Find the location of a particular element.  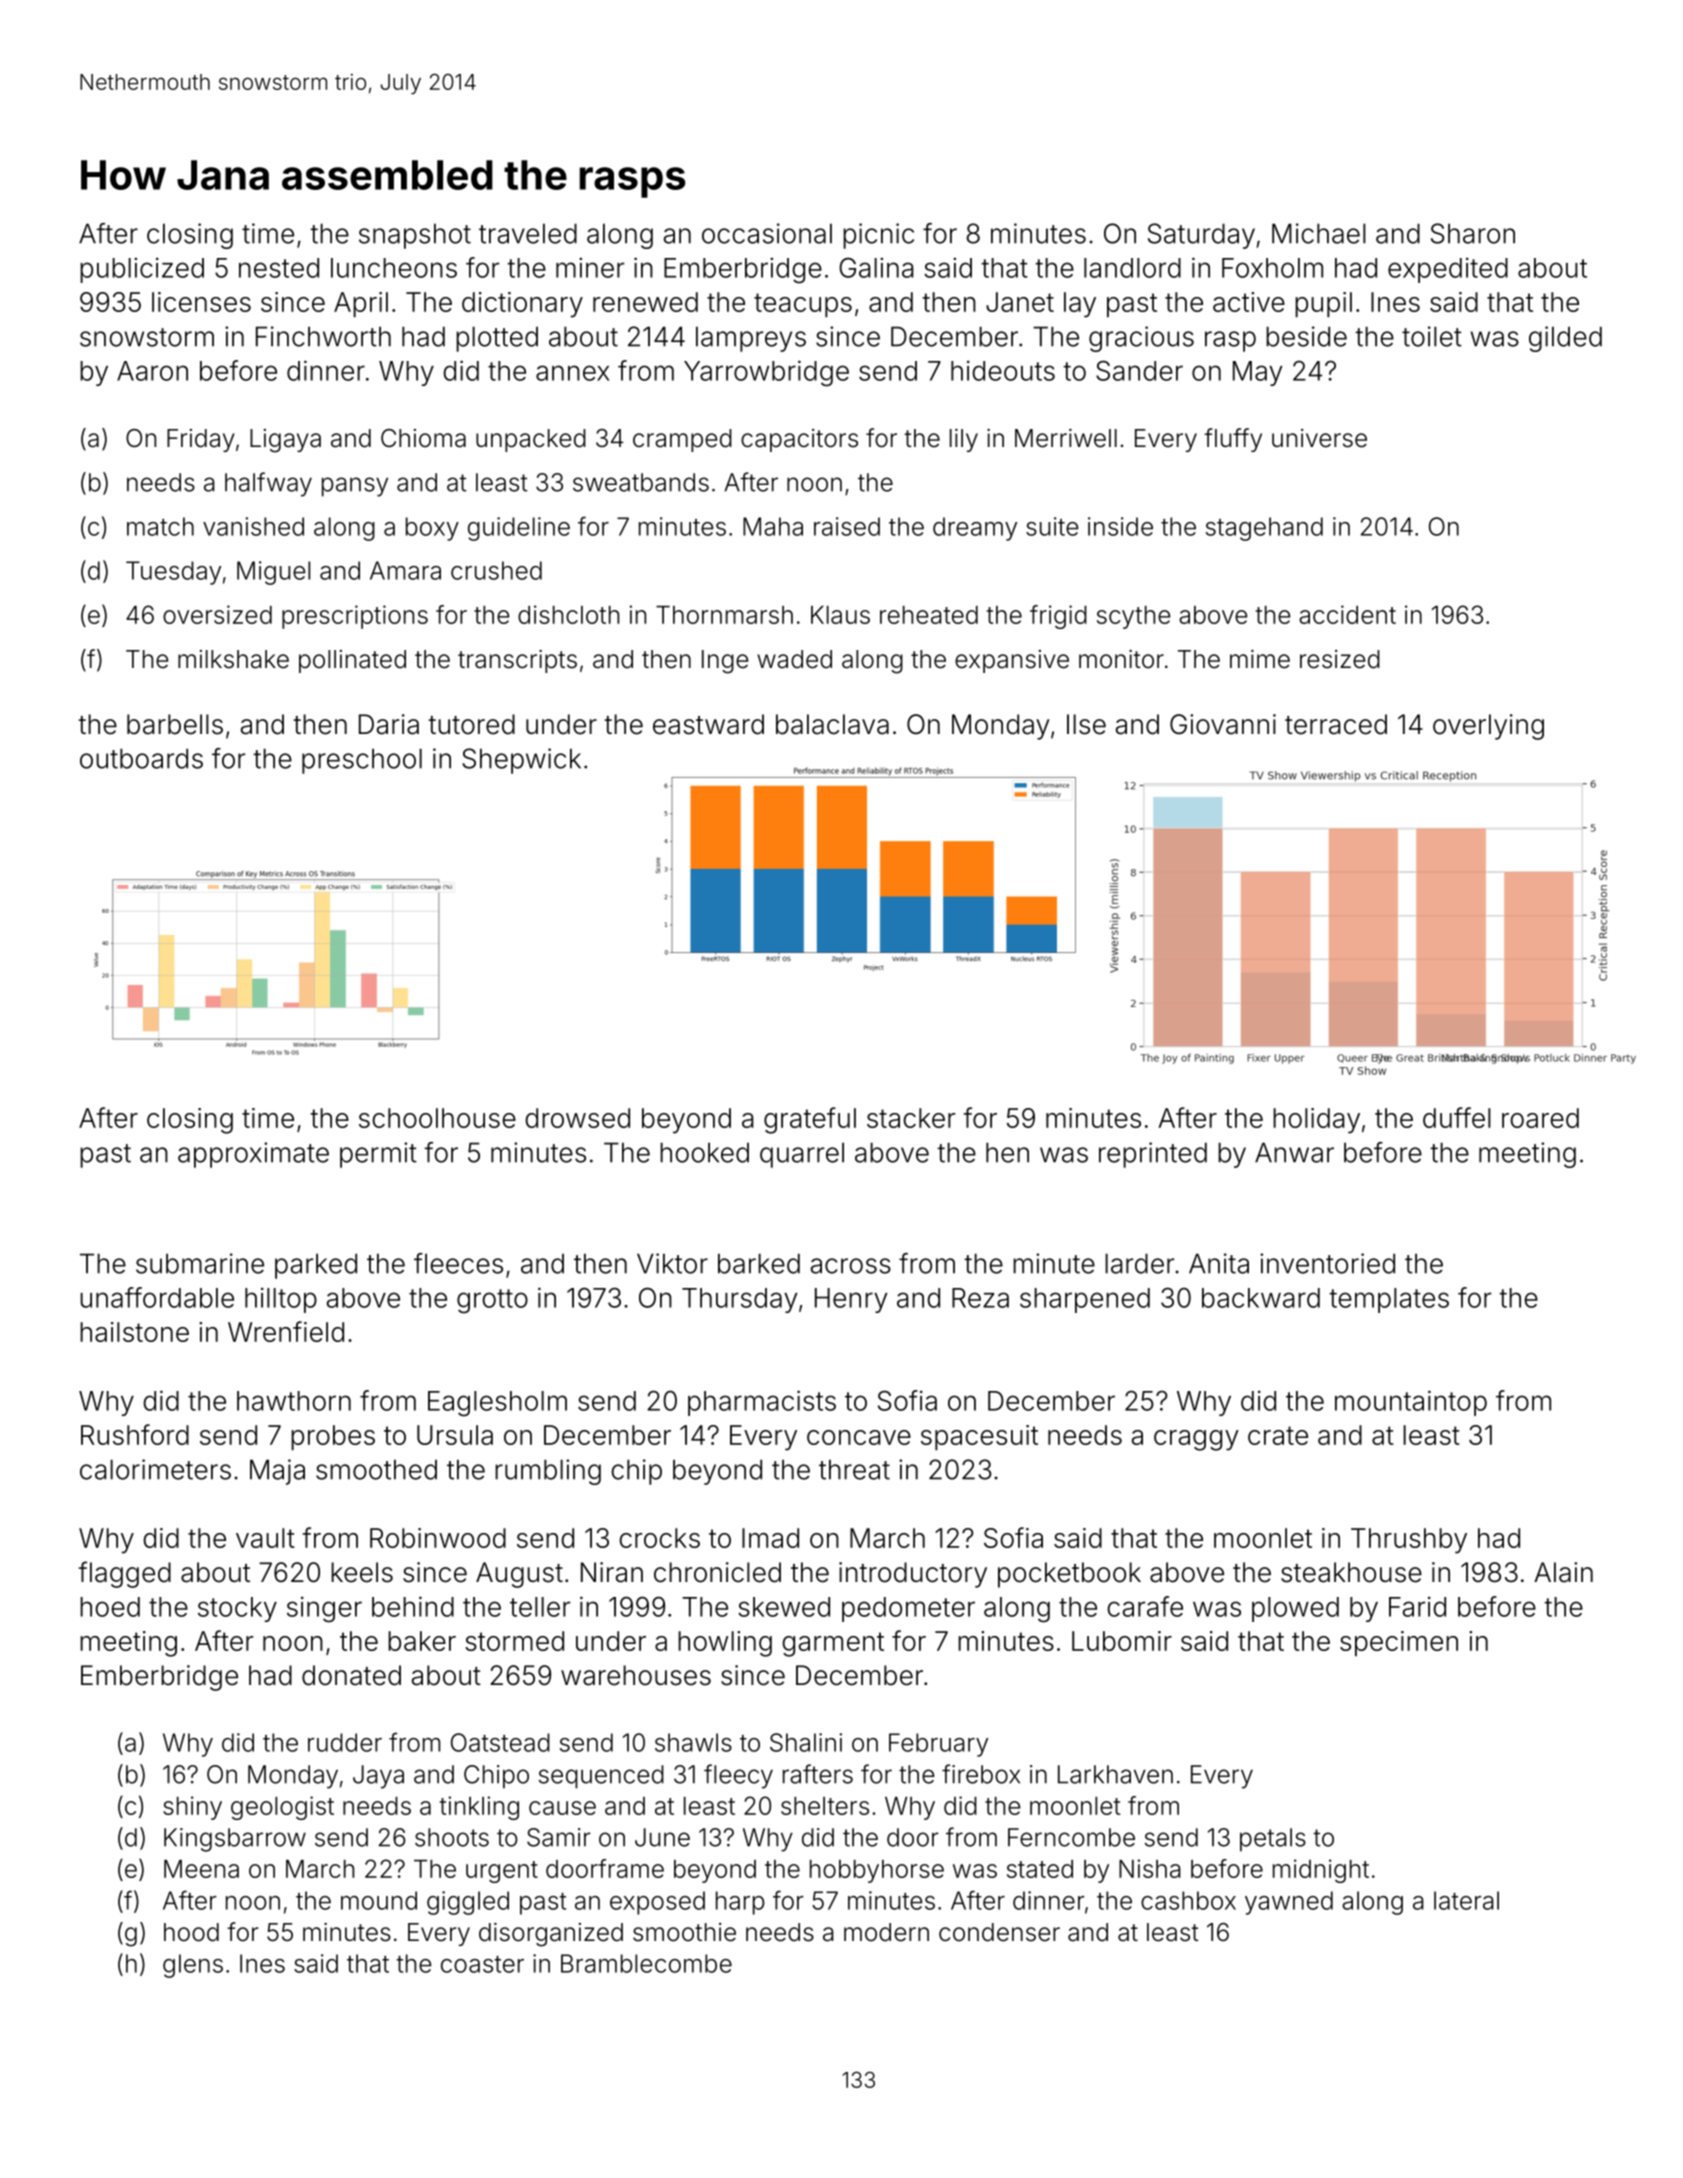

balaclava is located at coordinates (832, 724).
